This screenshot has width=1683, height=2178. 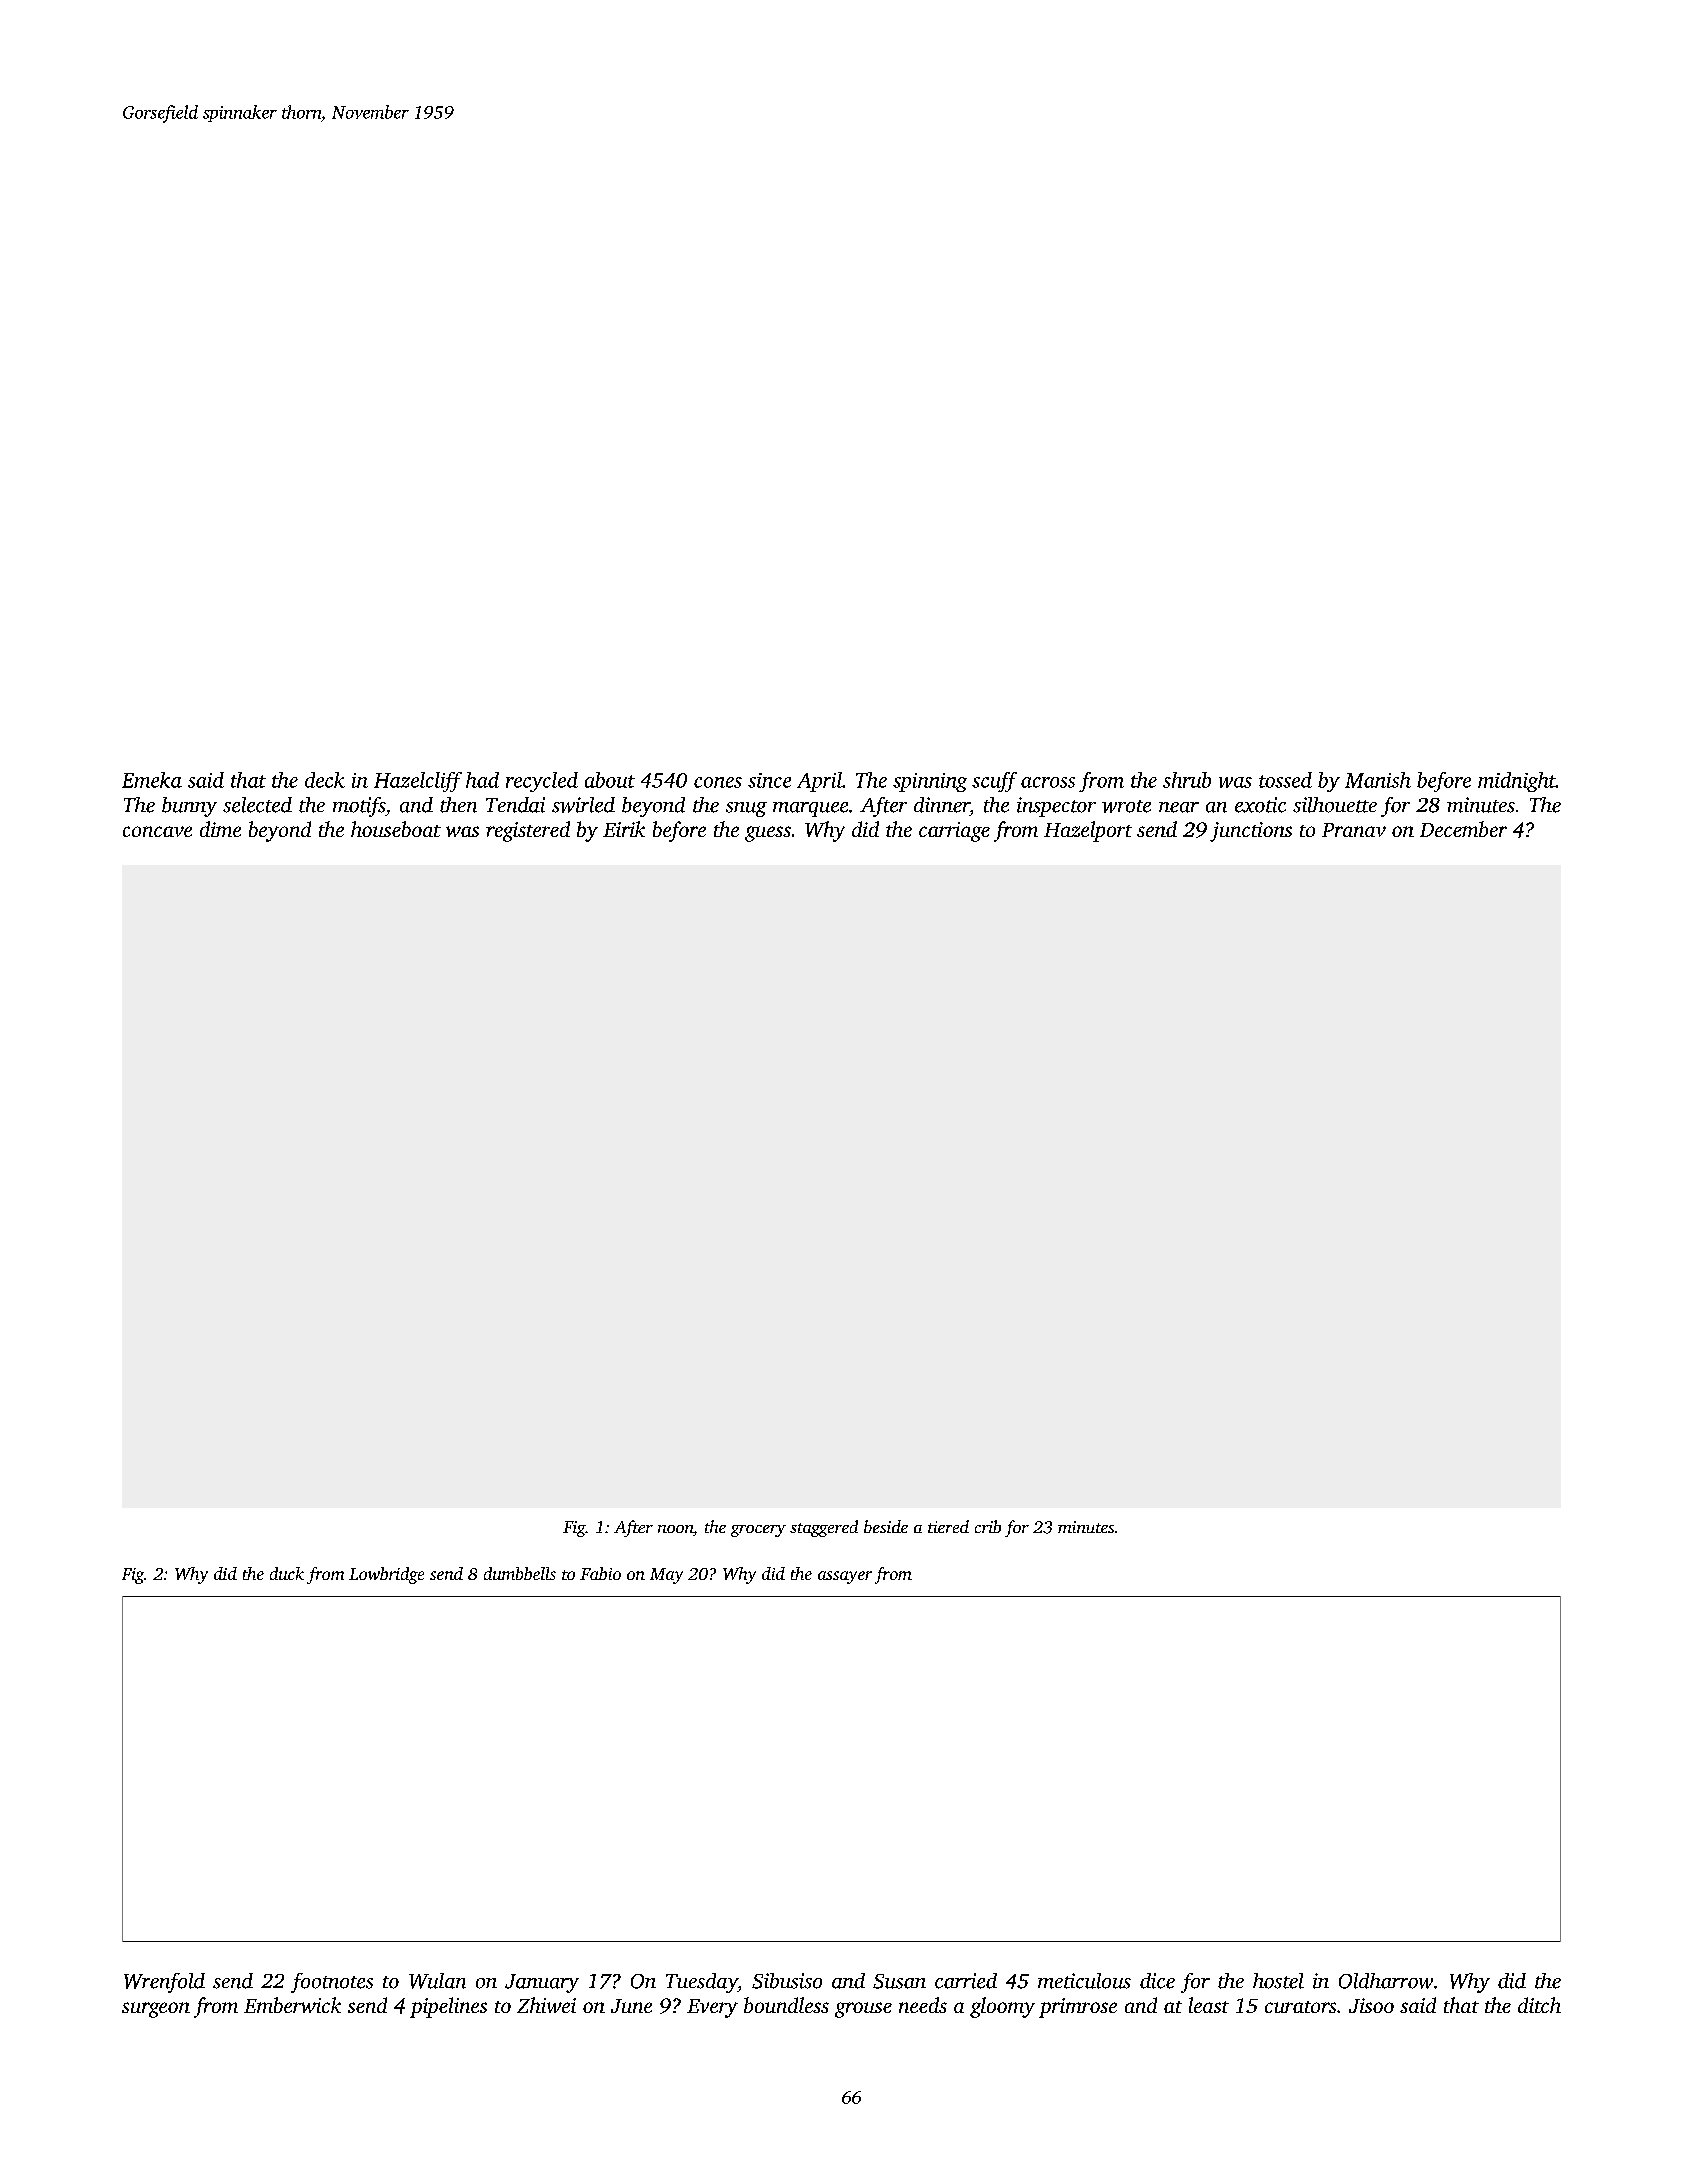 I want to click on duck, so click(x=287, y=1573).
